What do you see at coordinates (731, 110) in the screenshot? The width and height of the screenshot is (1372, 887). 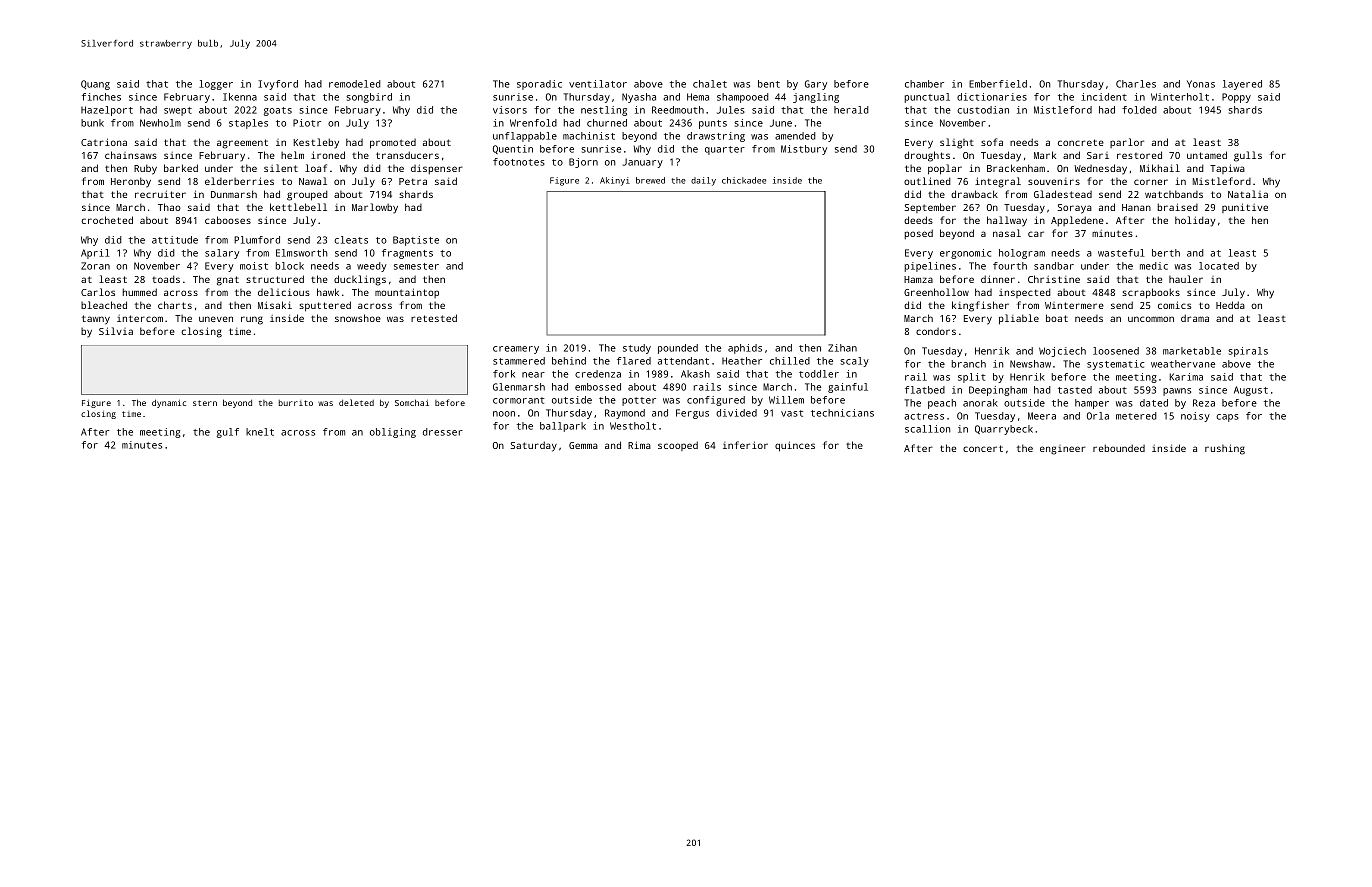 I see `Jules` at bounding box center [731, 110].
